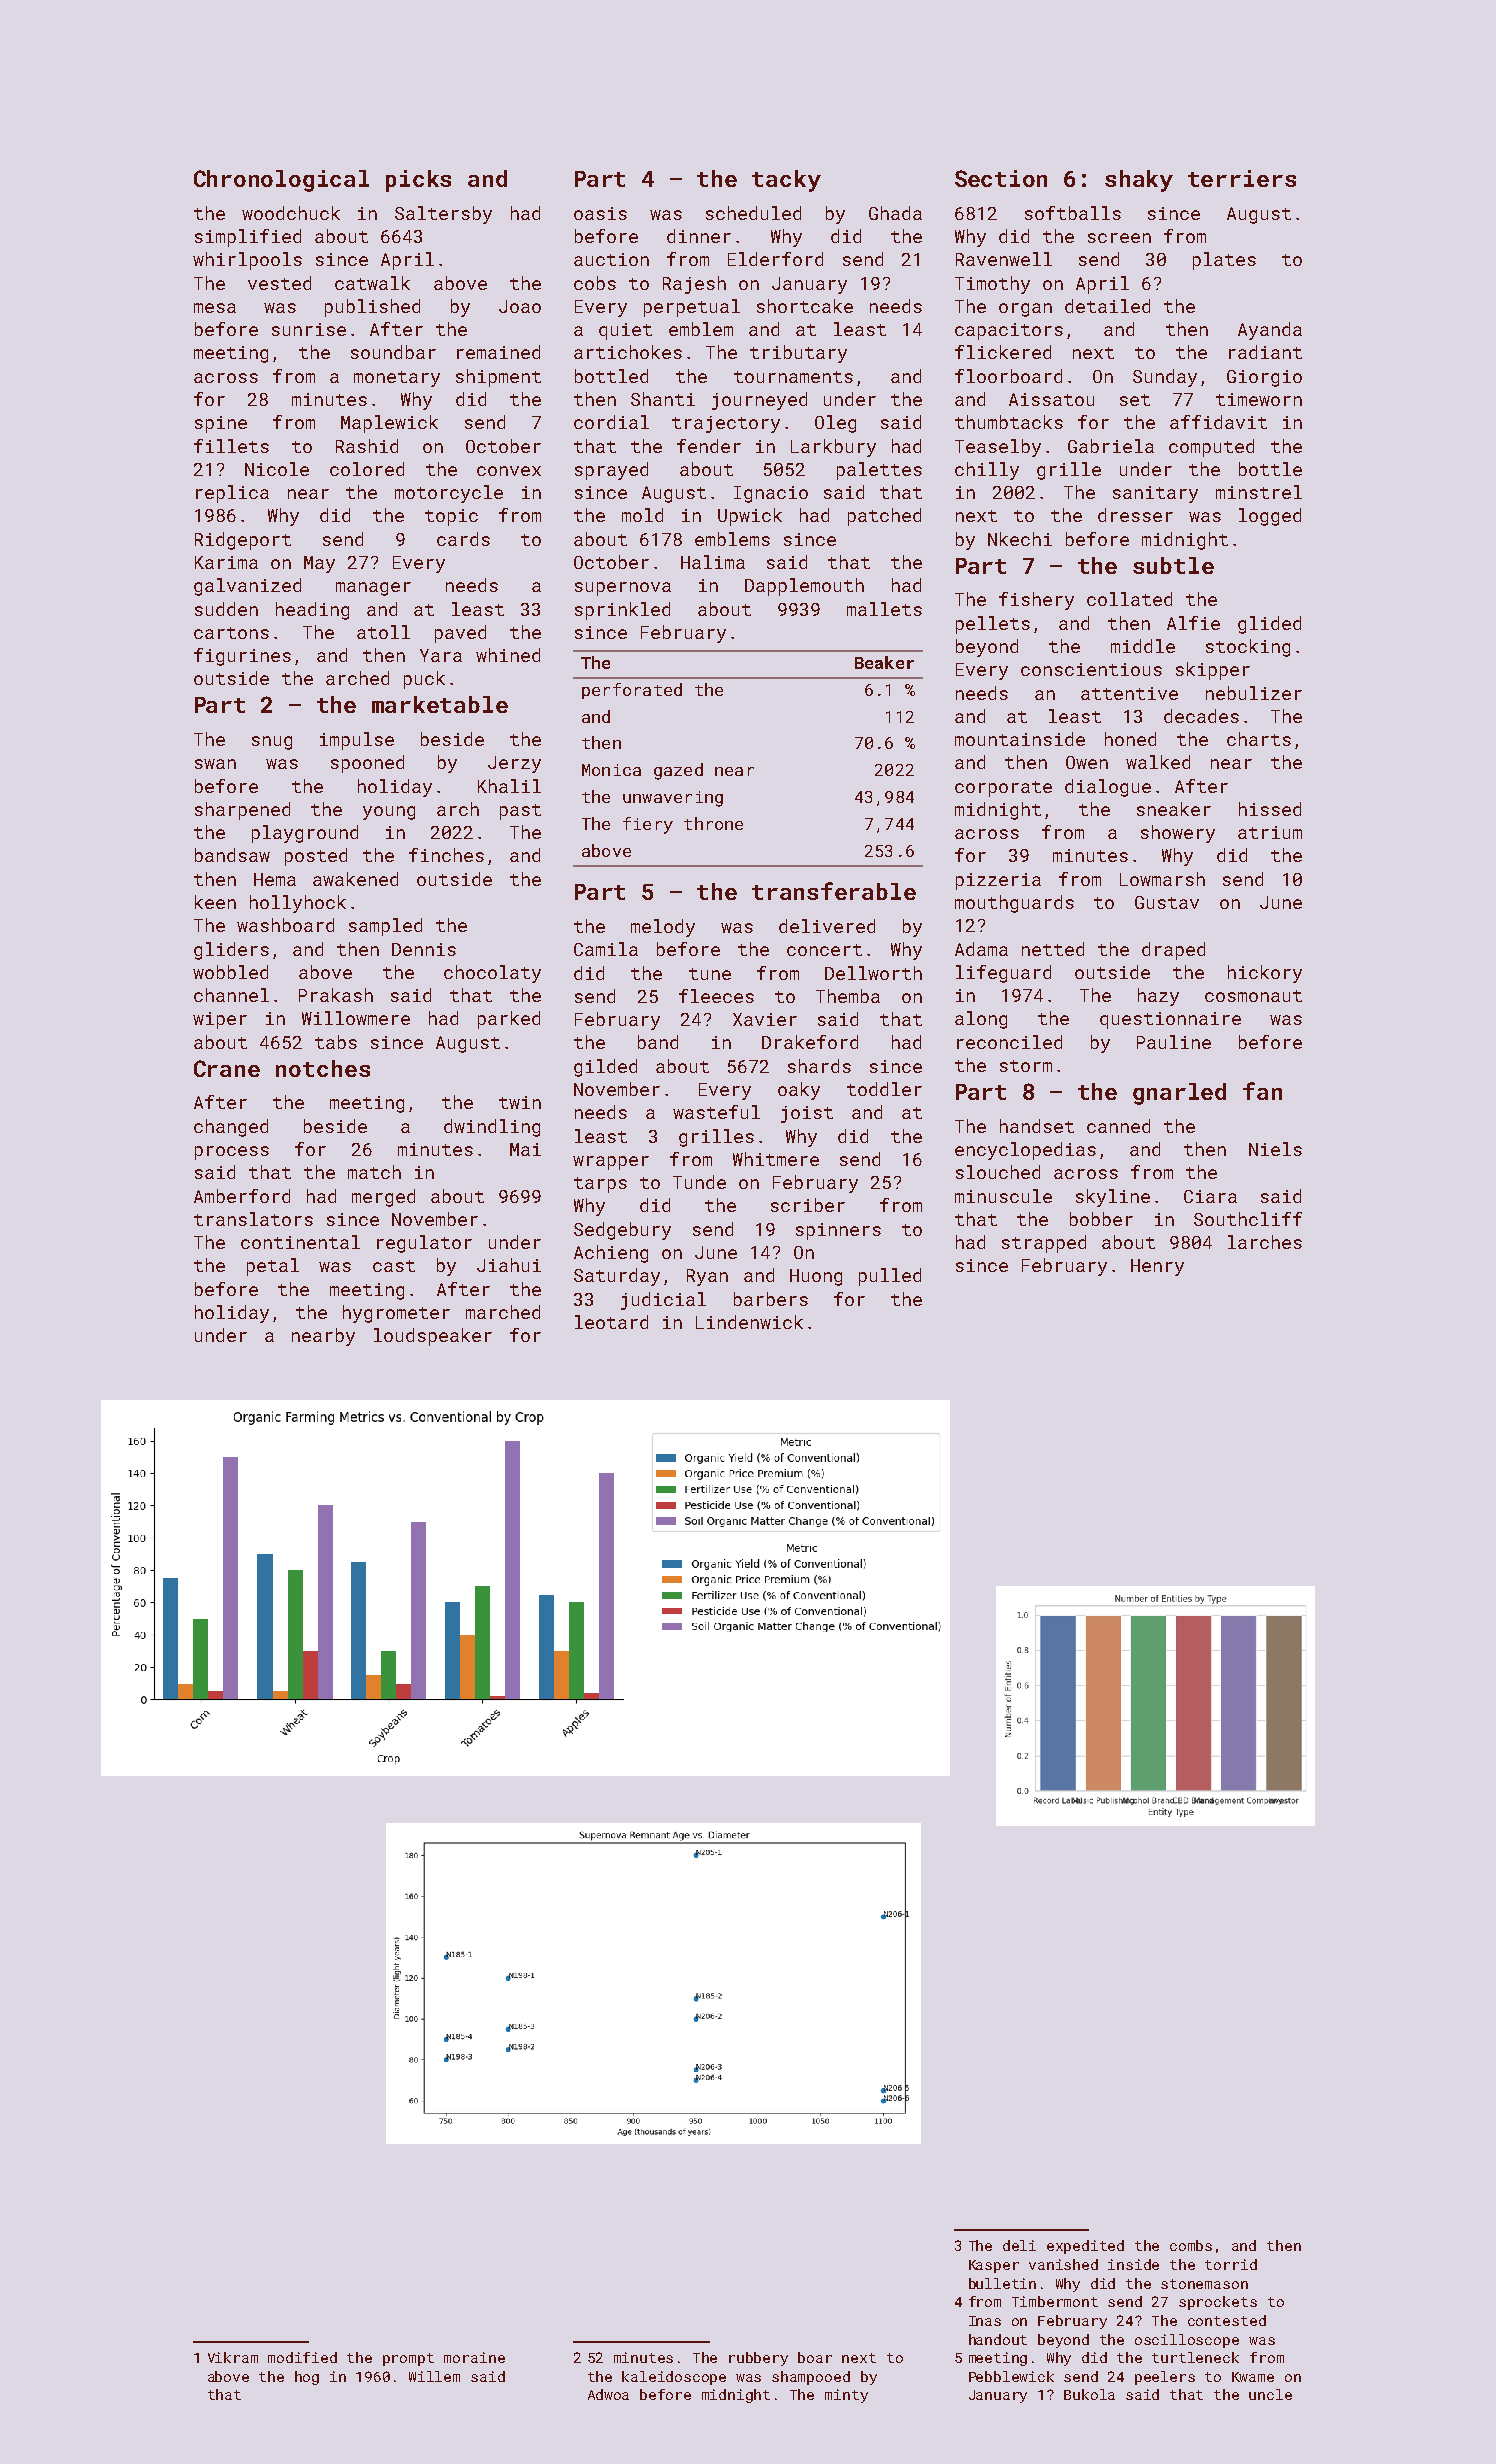  Describe the element at coordinates (749, 1322) in the document. I see `Lindenwick` at that location.
